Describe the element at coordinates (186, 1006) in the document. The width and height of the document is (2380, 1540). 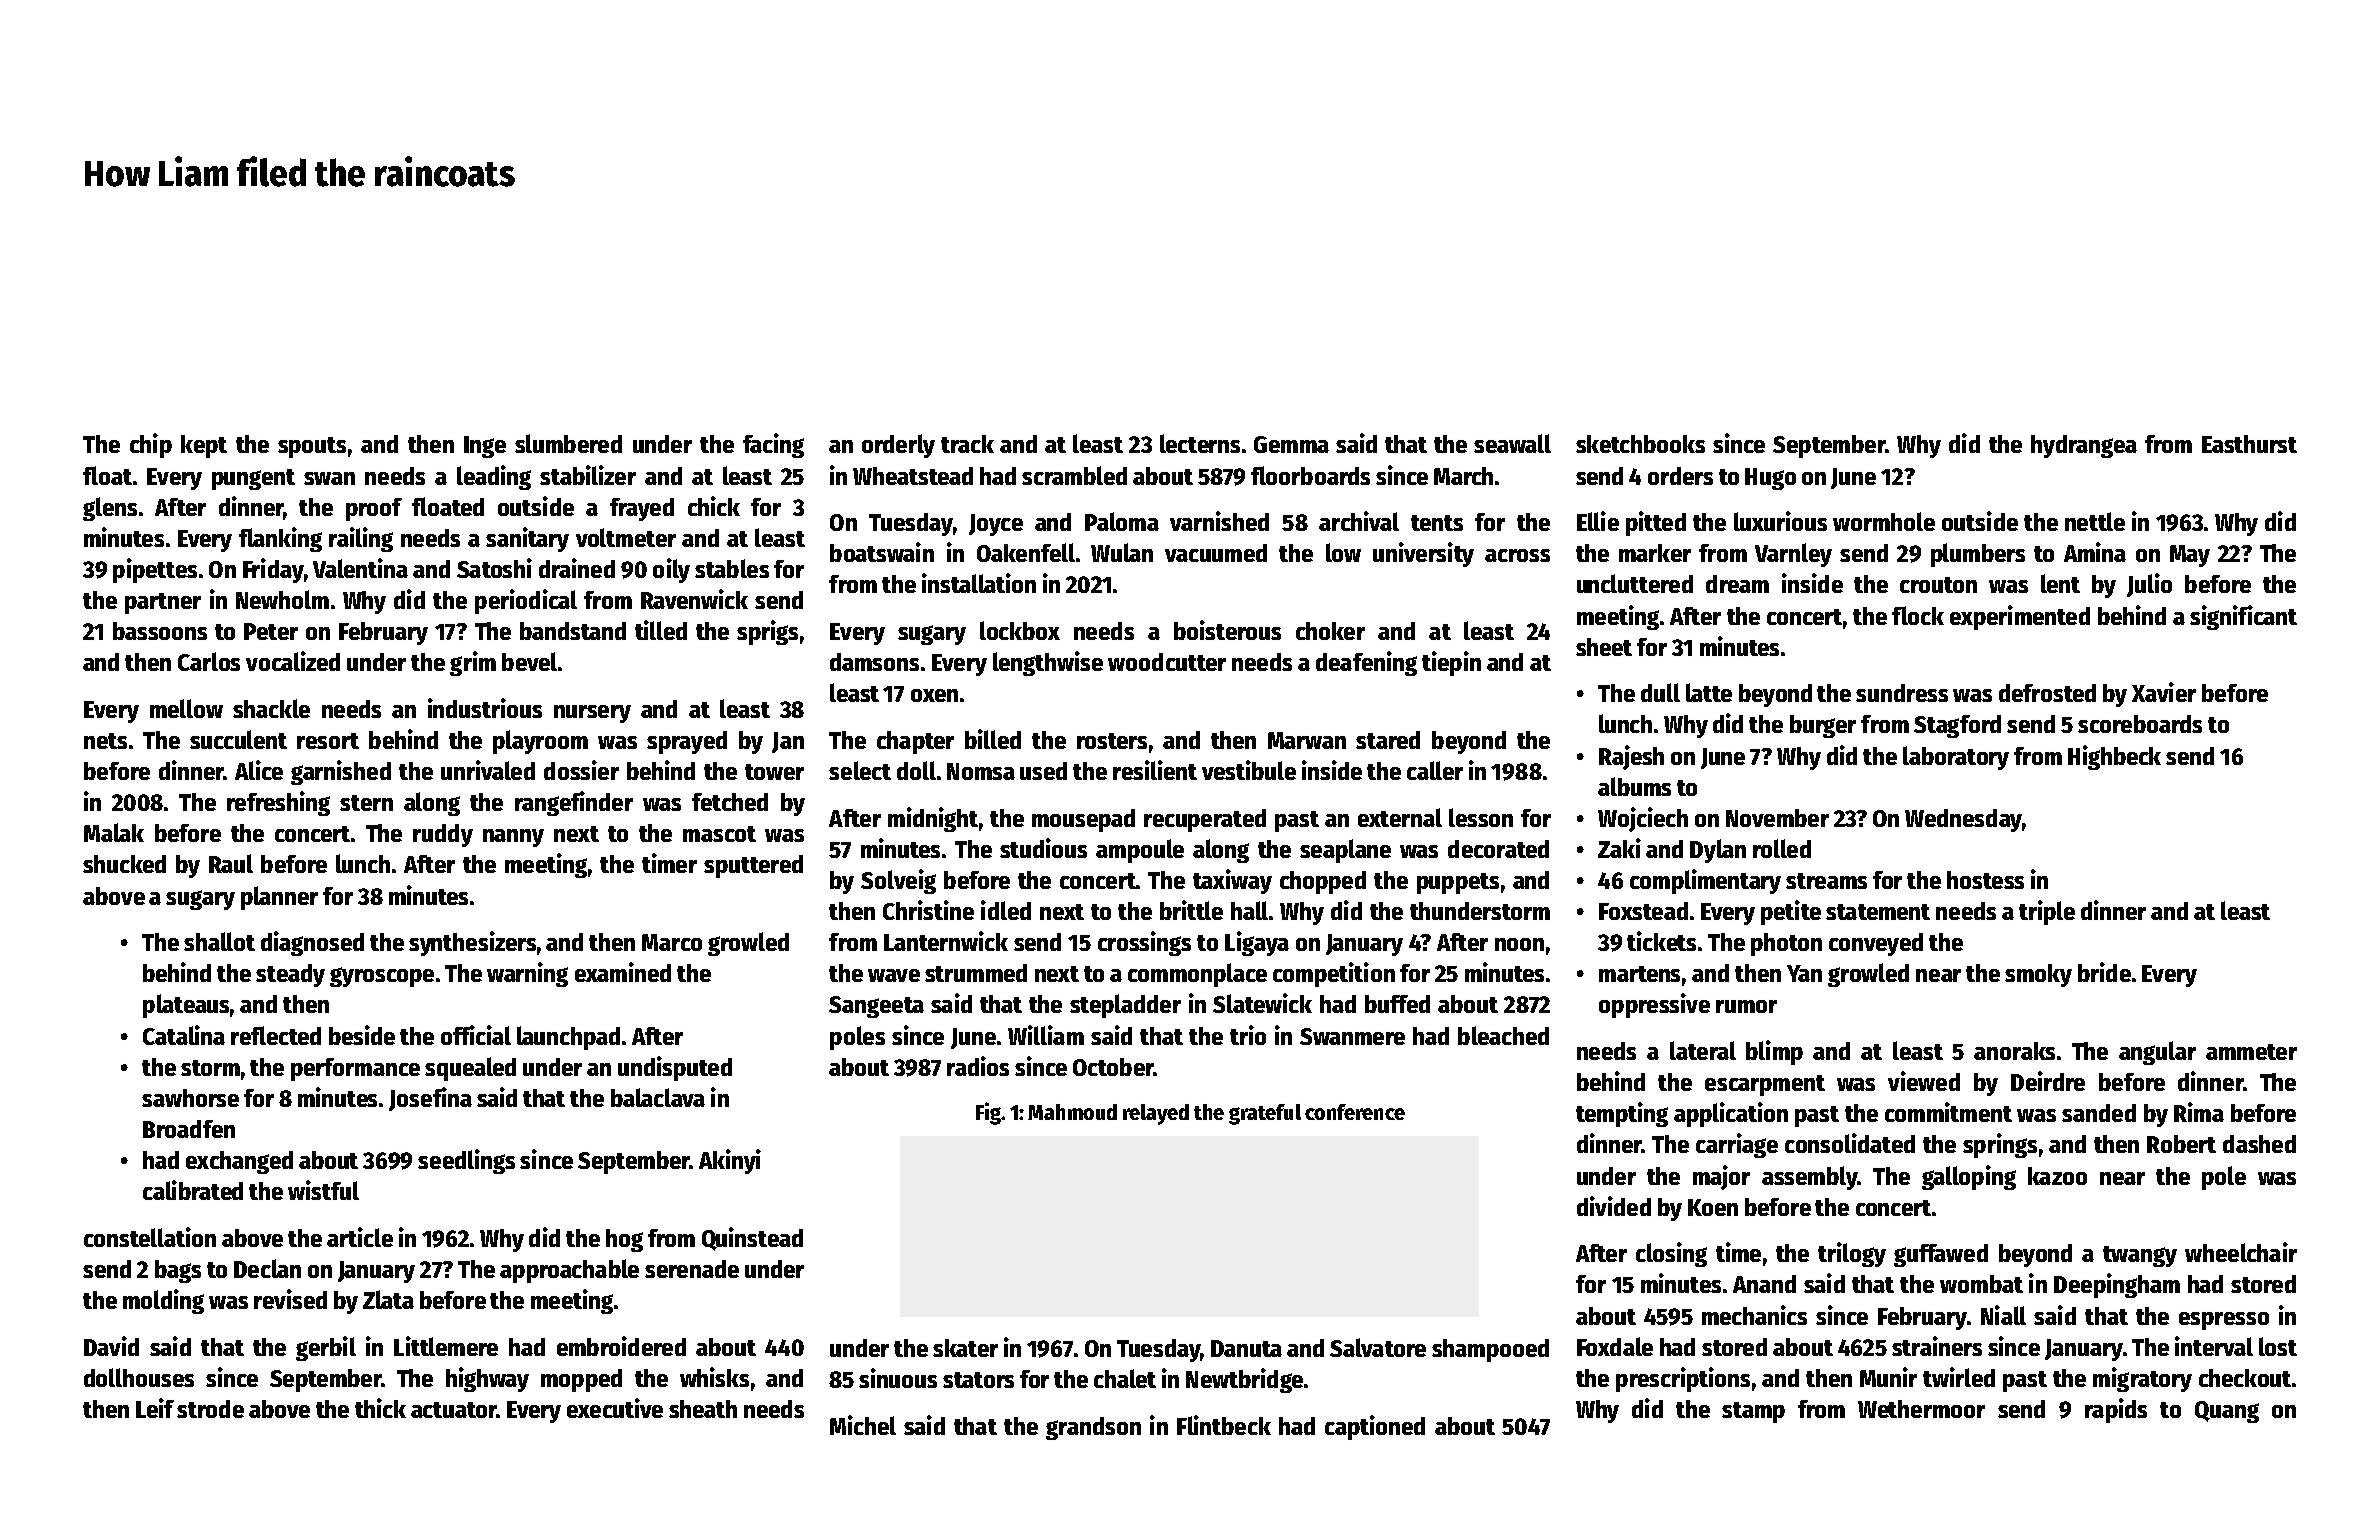
I see `plateaus` at that location.
